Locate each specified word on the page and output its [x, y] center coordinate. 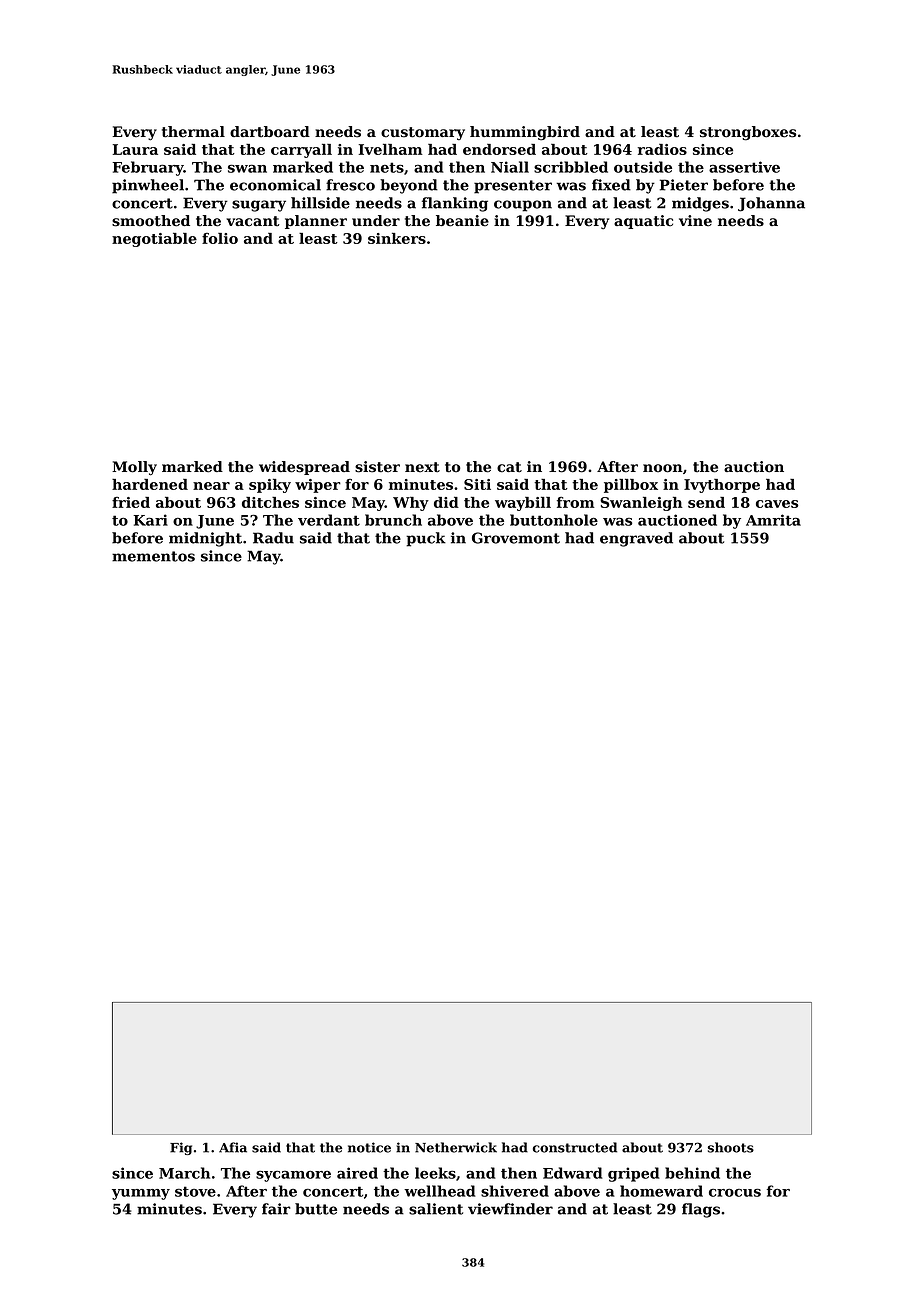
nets [387, 167]
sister [377, 467]
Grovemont [516, 538]
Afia [233, 1147]
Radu [273, 538]
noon [663, 468]
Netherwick [456, 1147]
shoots [731, 1147]
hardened [150, 484]
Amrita [773, 520]
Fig [181, 1148]
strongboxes [748, 133]
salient [436, 1209]
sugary [259, 206]
